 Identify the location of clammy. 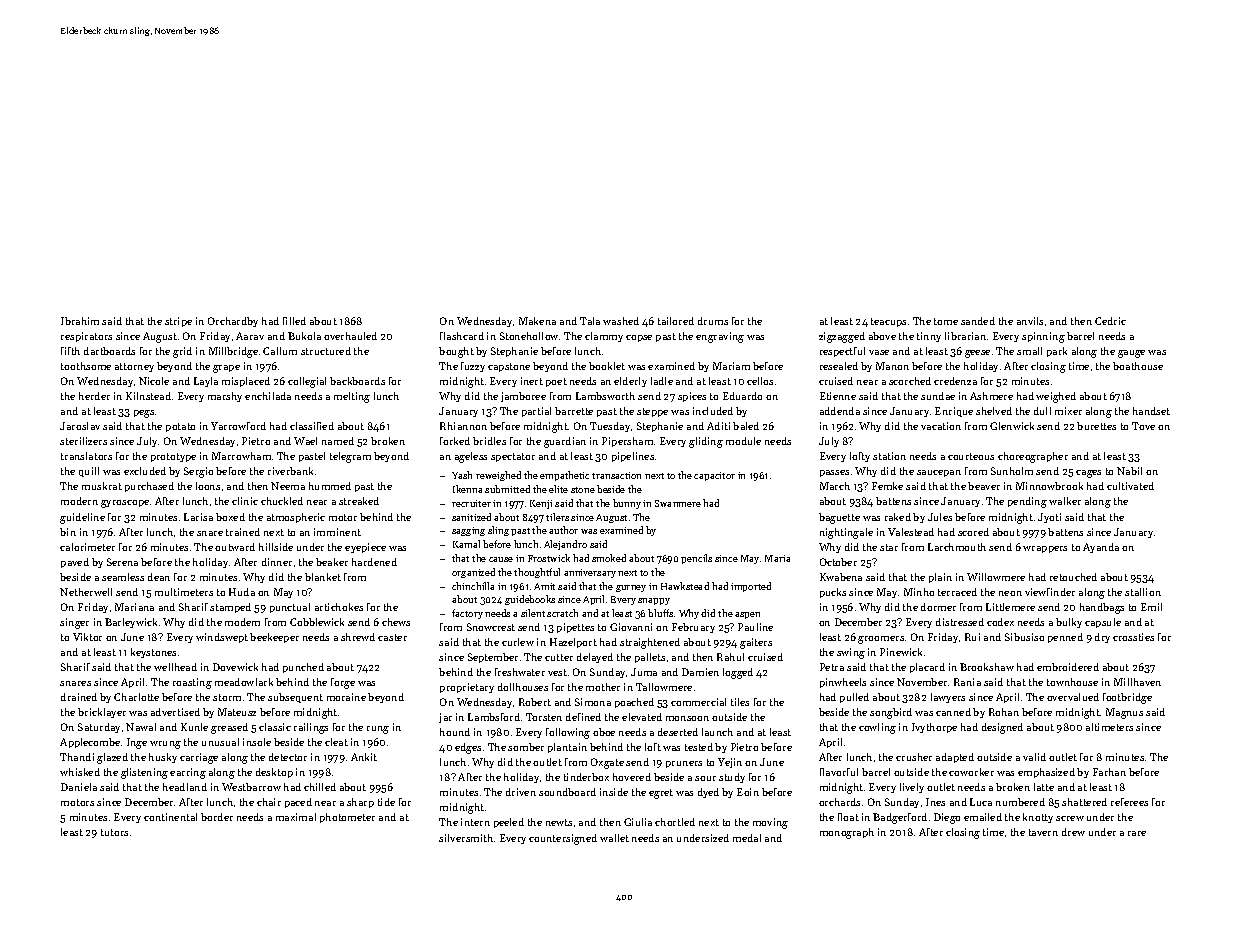
(604, 337).
